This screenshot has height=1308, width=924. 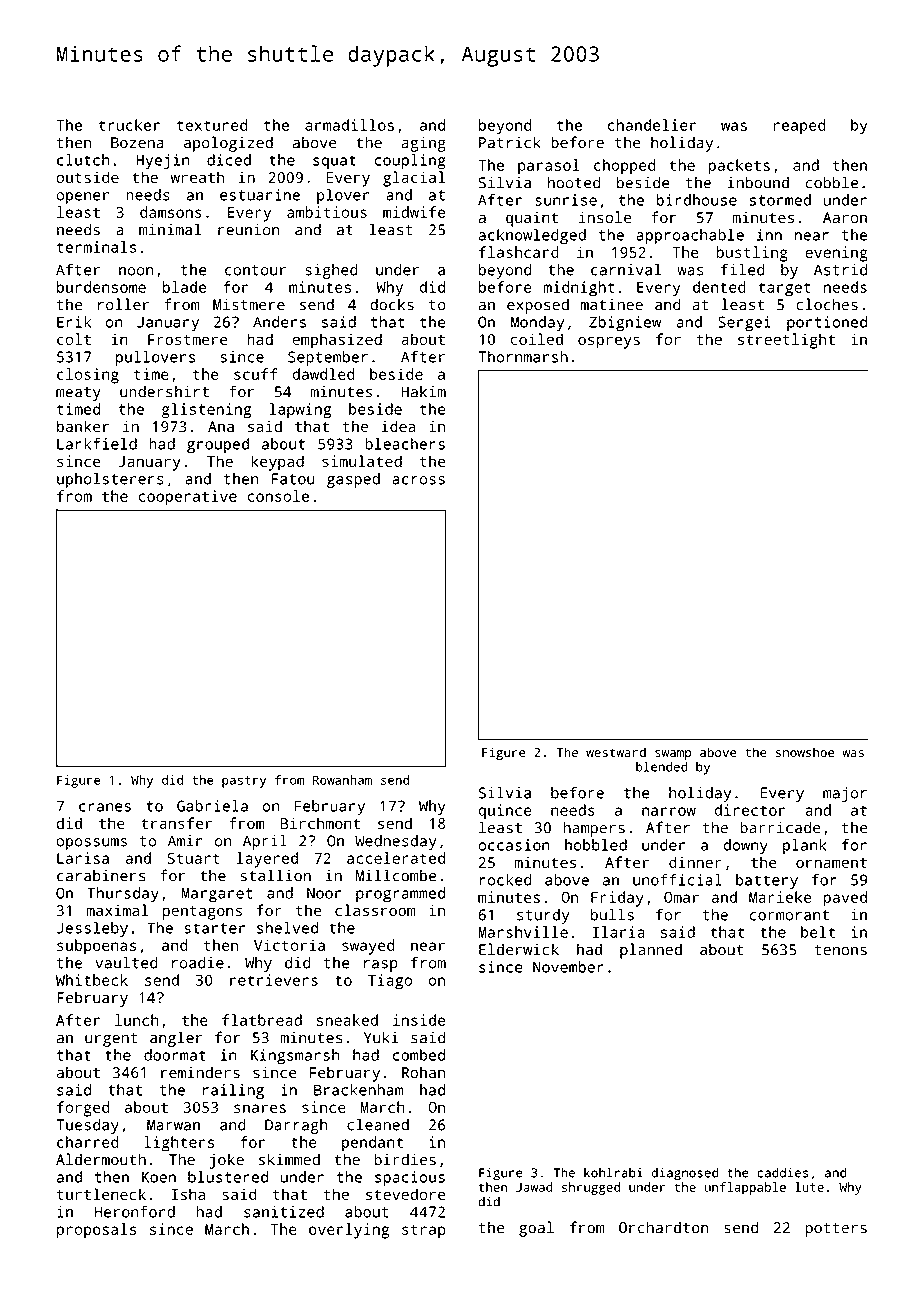 What do you see at coordinates (173, 1125) in the screenshot?
I see `Marwan` at bounding box center [173, 1125].
